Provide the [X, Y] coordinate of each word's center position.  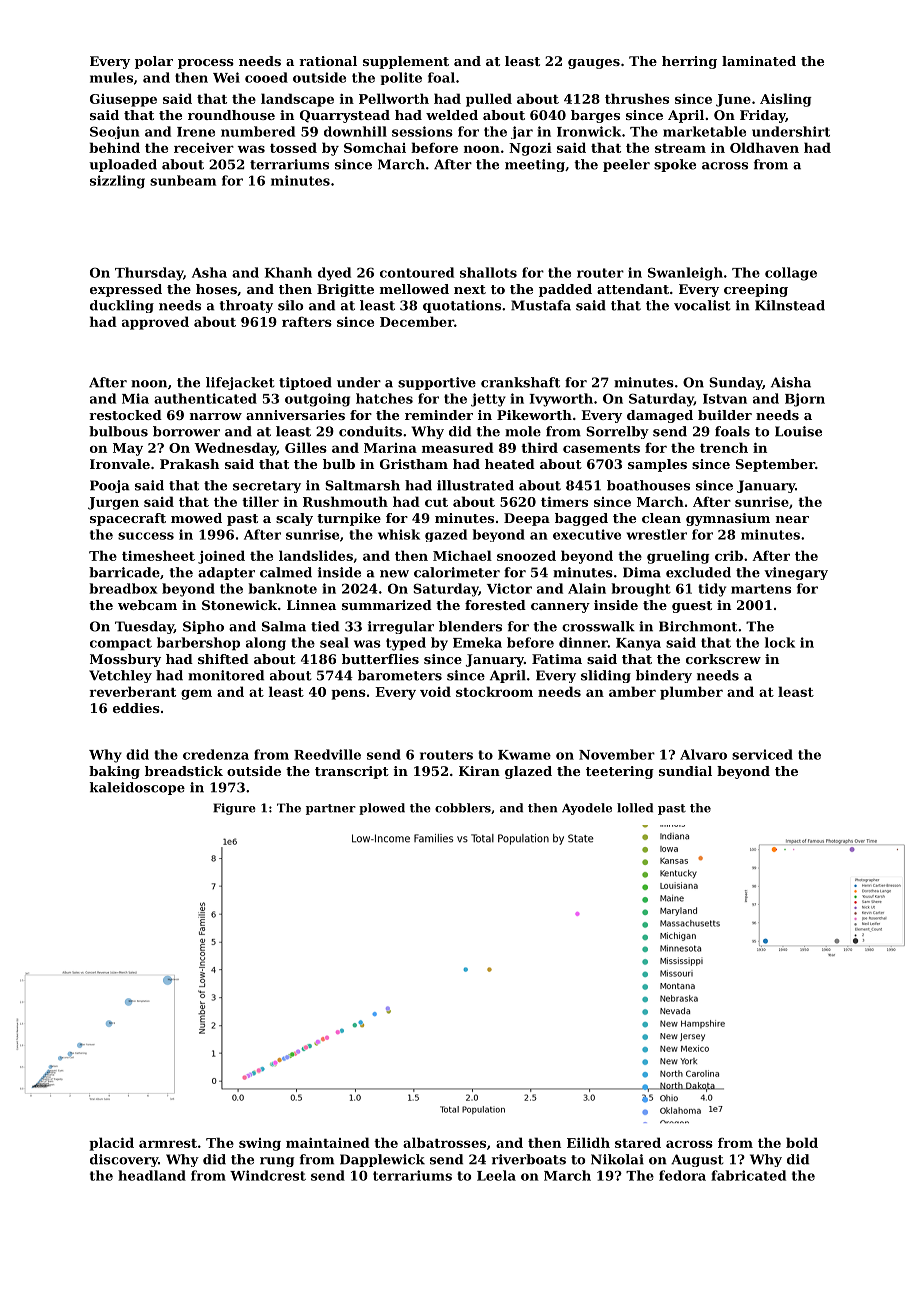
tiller [260, 501]
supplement [406, 62]
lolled [635, 808]
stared [638, 1142]
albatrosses [444, 1142]
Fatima [557, 659]
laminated [759, 61]
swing [260, 1144]
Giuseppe [123, 100]
